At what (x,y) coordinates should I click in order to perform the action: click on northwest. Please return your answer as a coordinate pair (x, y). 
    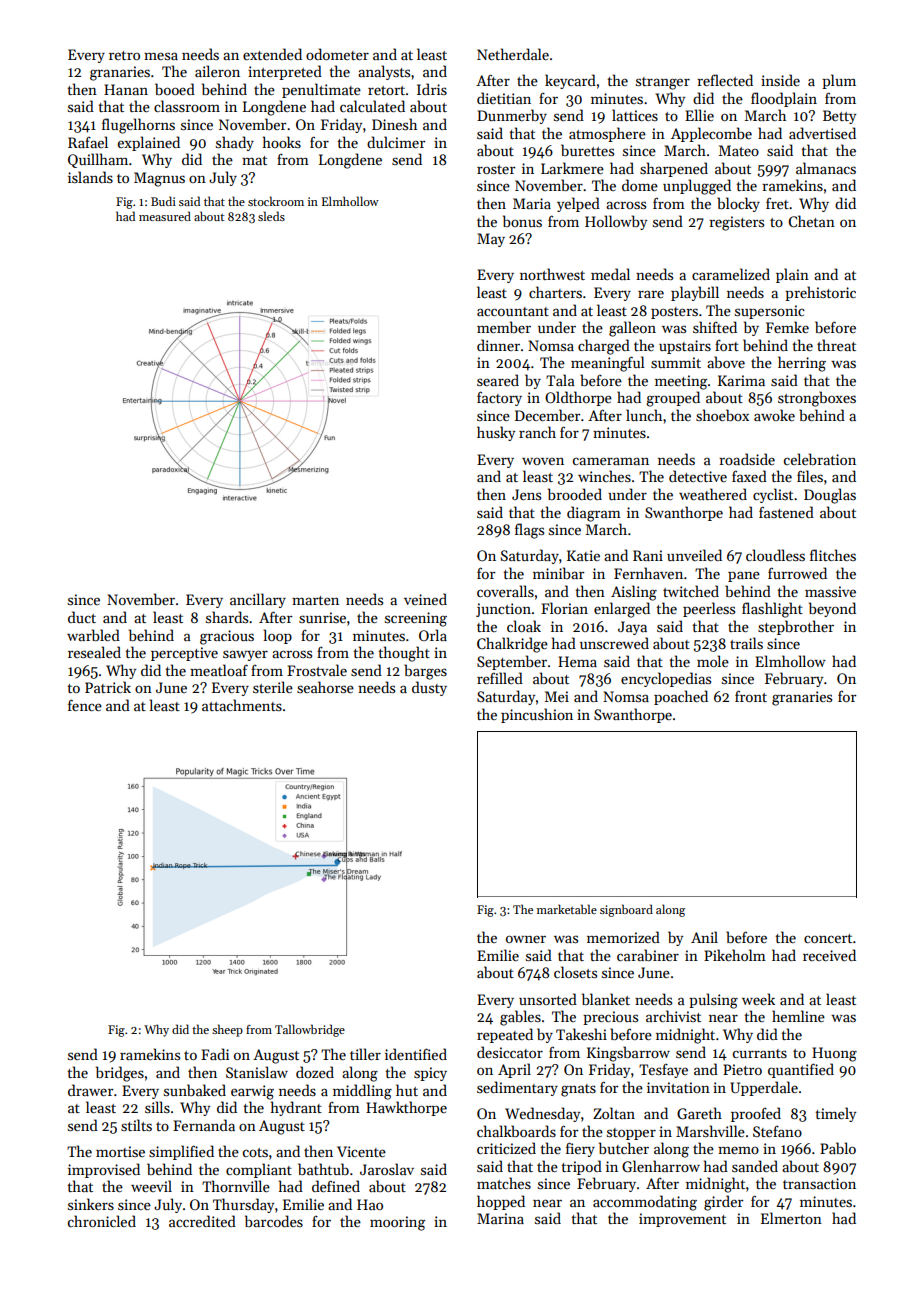
    Looking at the image, I should click on (552, 274).
